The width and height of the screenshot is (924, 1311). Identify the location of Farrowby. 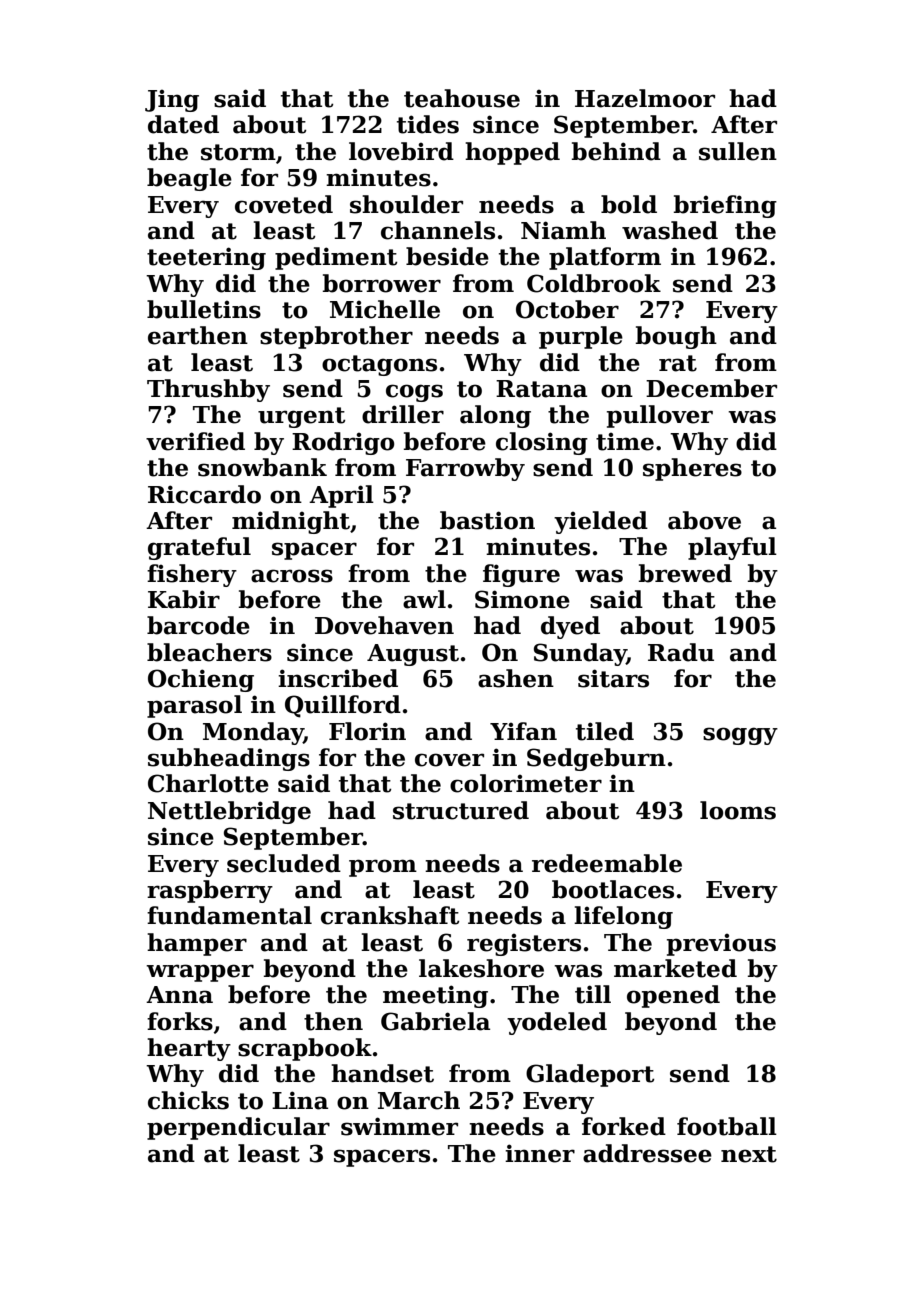
(465, 469).
